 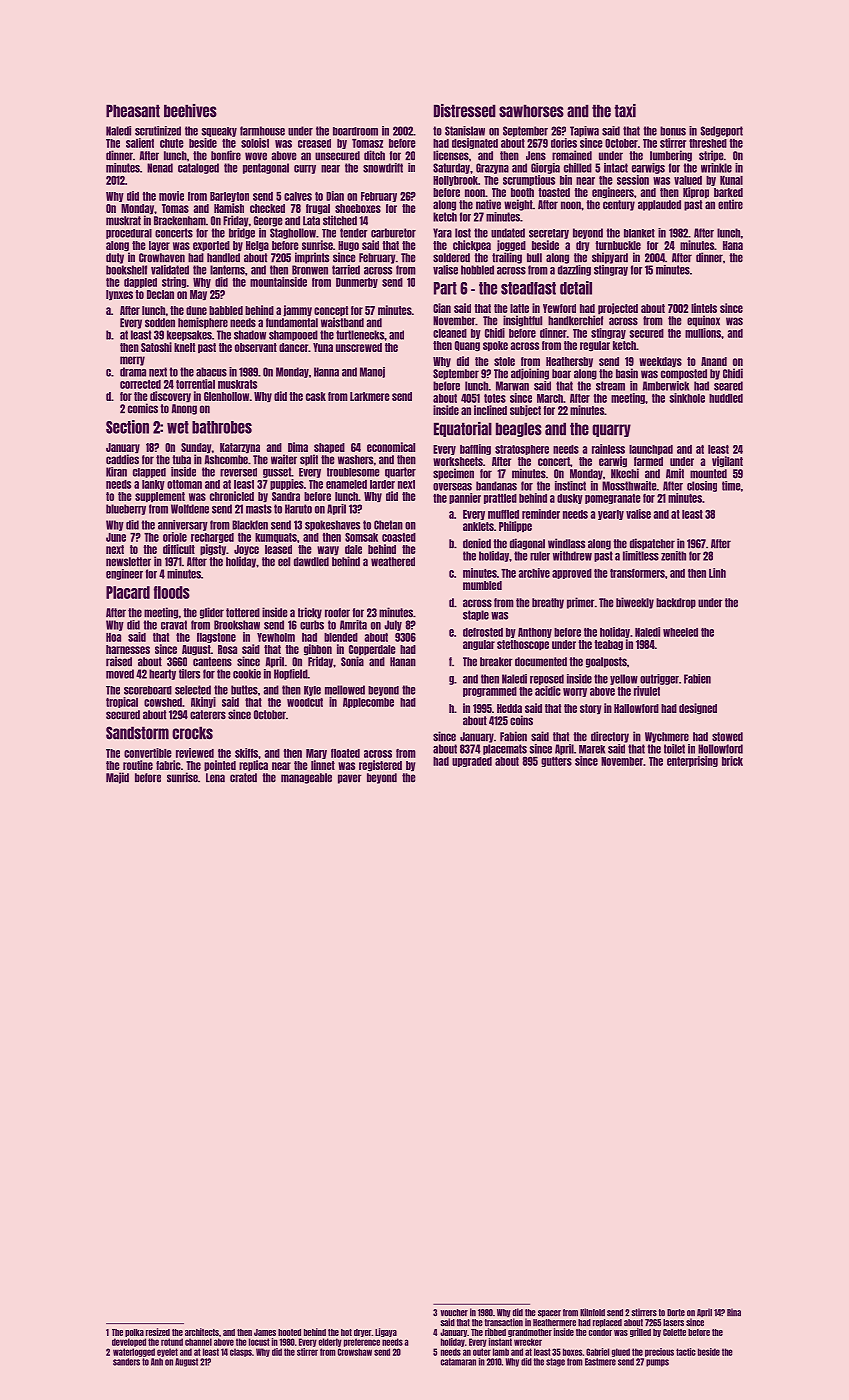 What do you see at coordinates (126, 1362) in the page?
I see `sanders` at bounding box center [126, 1362].
